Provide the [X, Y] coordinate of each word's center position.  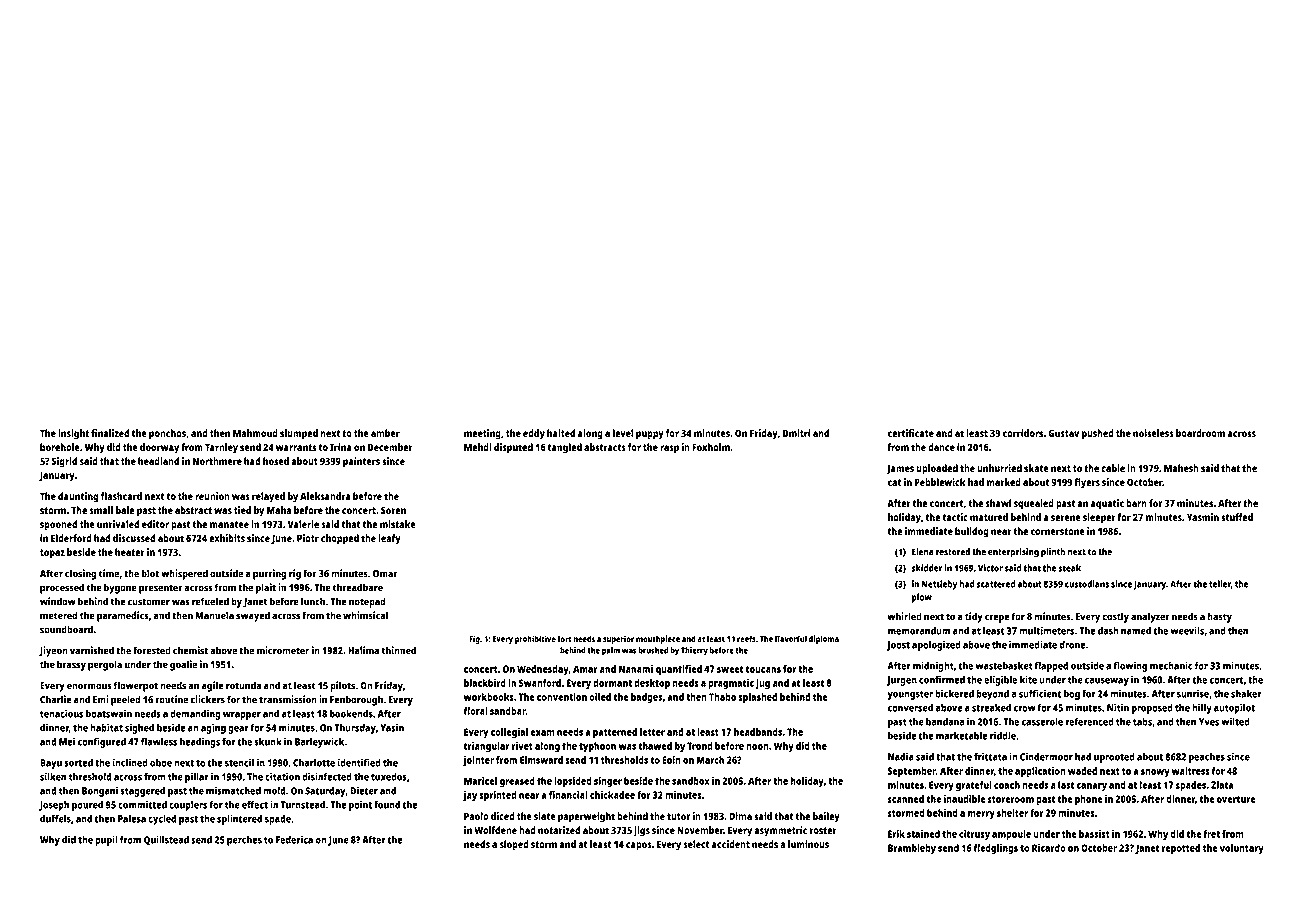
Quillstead [166, 840]
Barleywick [319, 742]
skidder [927, 568]
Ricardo [1049, 848]
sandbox [691, 781]
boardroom [1200, 433]
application [1040, 772]
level [623, 433]
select [696, 844]
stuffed [1237, 517]
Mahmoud [255, 433]
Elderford [71, 538]
